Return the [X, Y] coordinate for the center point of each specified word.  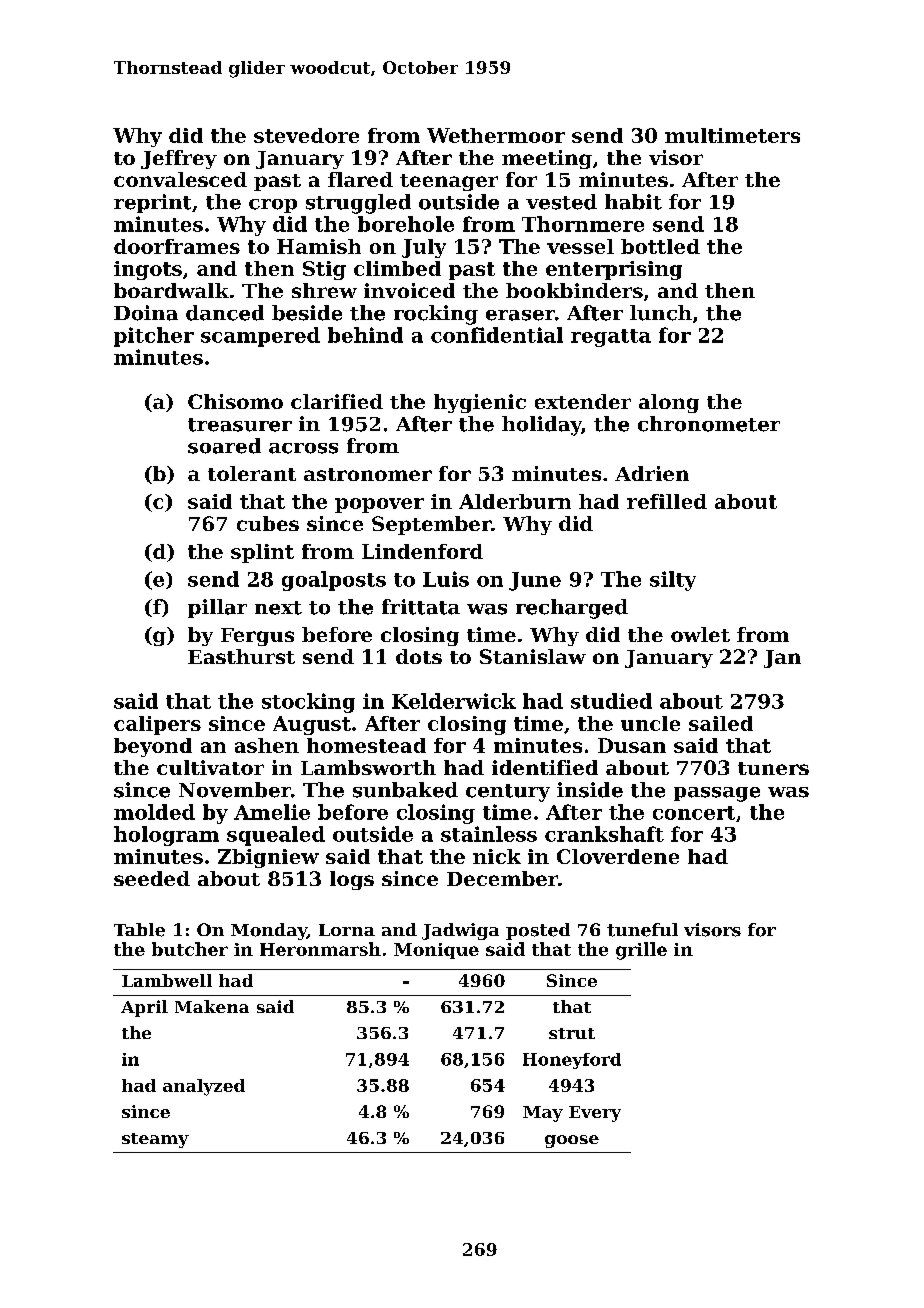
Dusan [632, 745]
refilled [667, 501]
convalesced [180, 179]
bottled [660, 246]
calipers [157, 725]
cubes [268, 523]
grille [641, 951]
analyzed [204, 1087]
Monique [436, 951]
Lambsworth [368, 767]
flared [360, 179]
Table [139, 930]
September [431, 525]
